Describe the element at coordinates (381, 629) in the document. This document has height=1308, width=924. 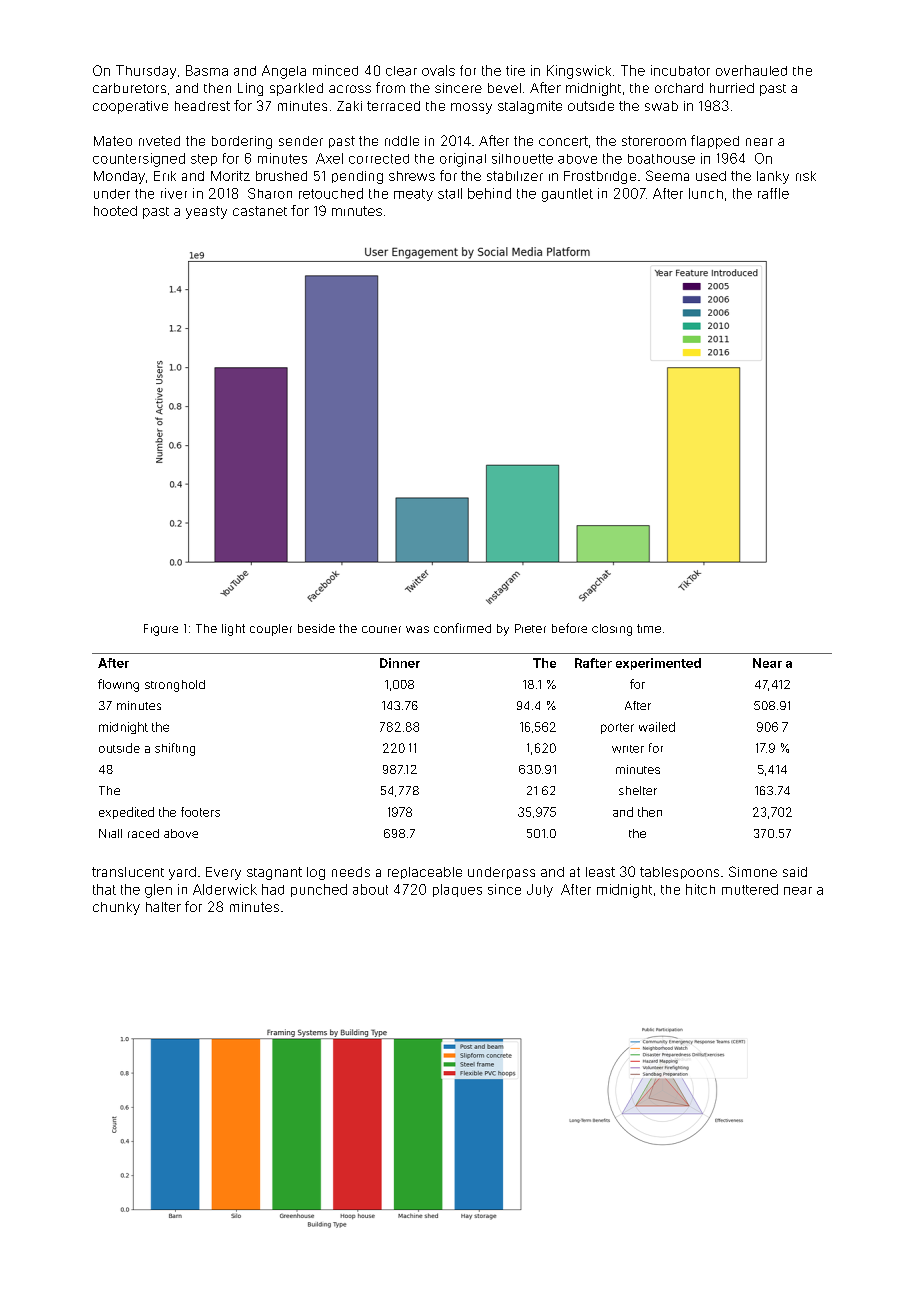
I see `courier` at that location.
